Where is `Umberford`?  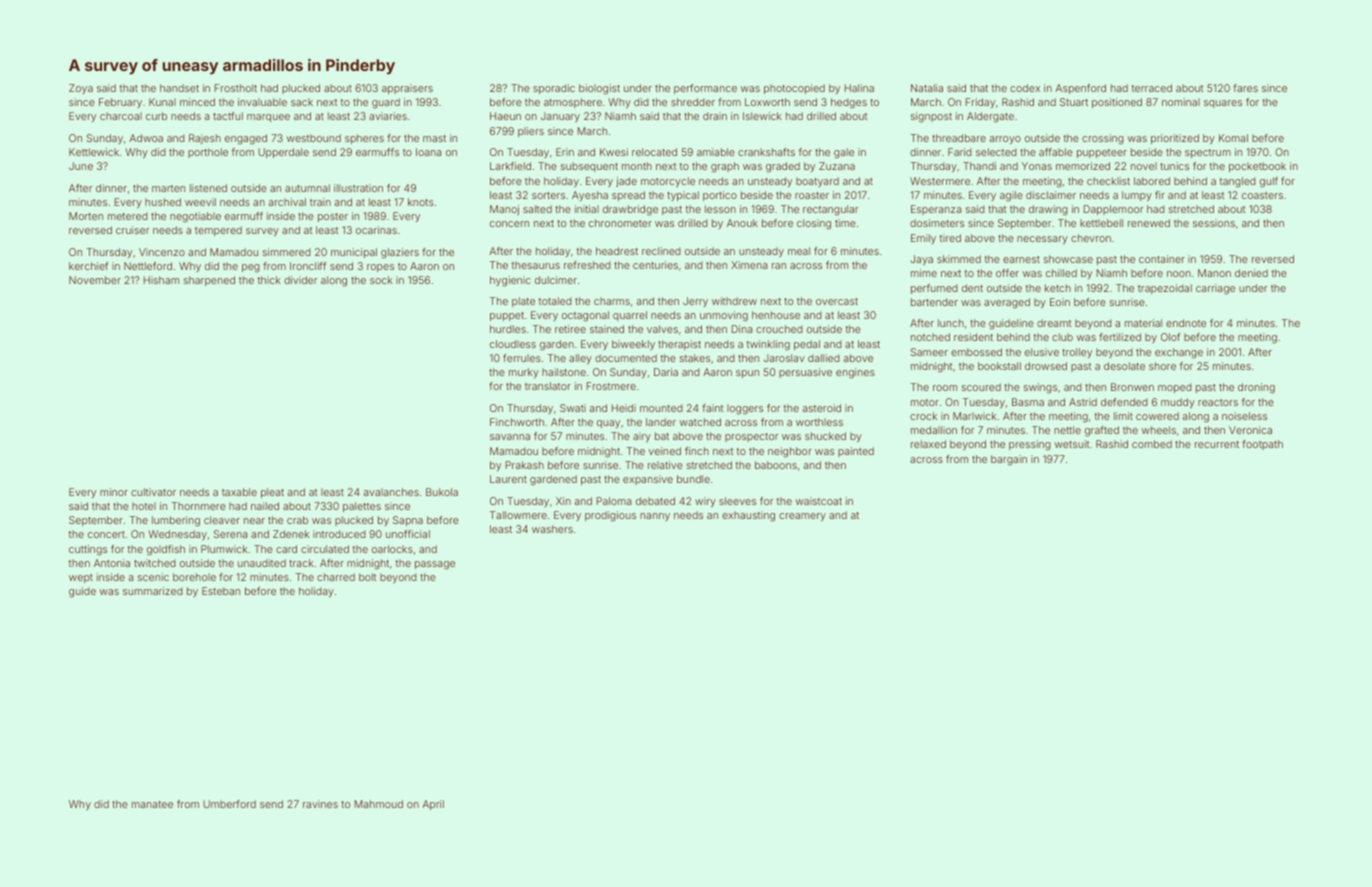
Umberford is located at coordinates (229, 804).
